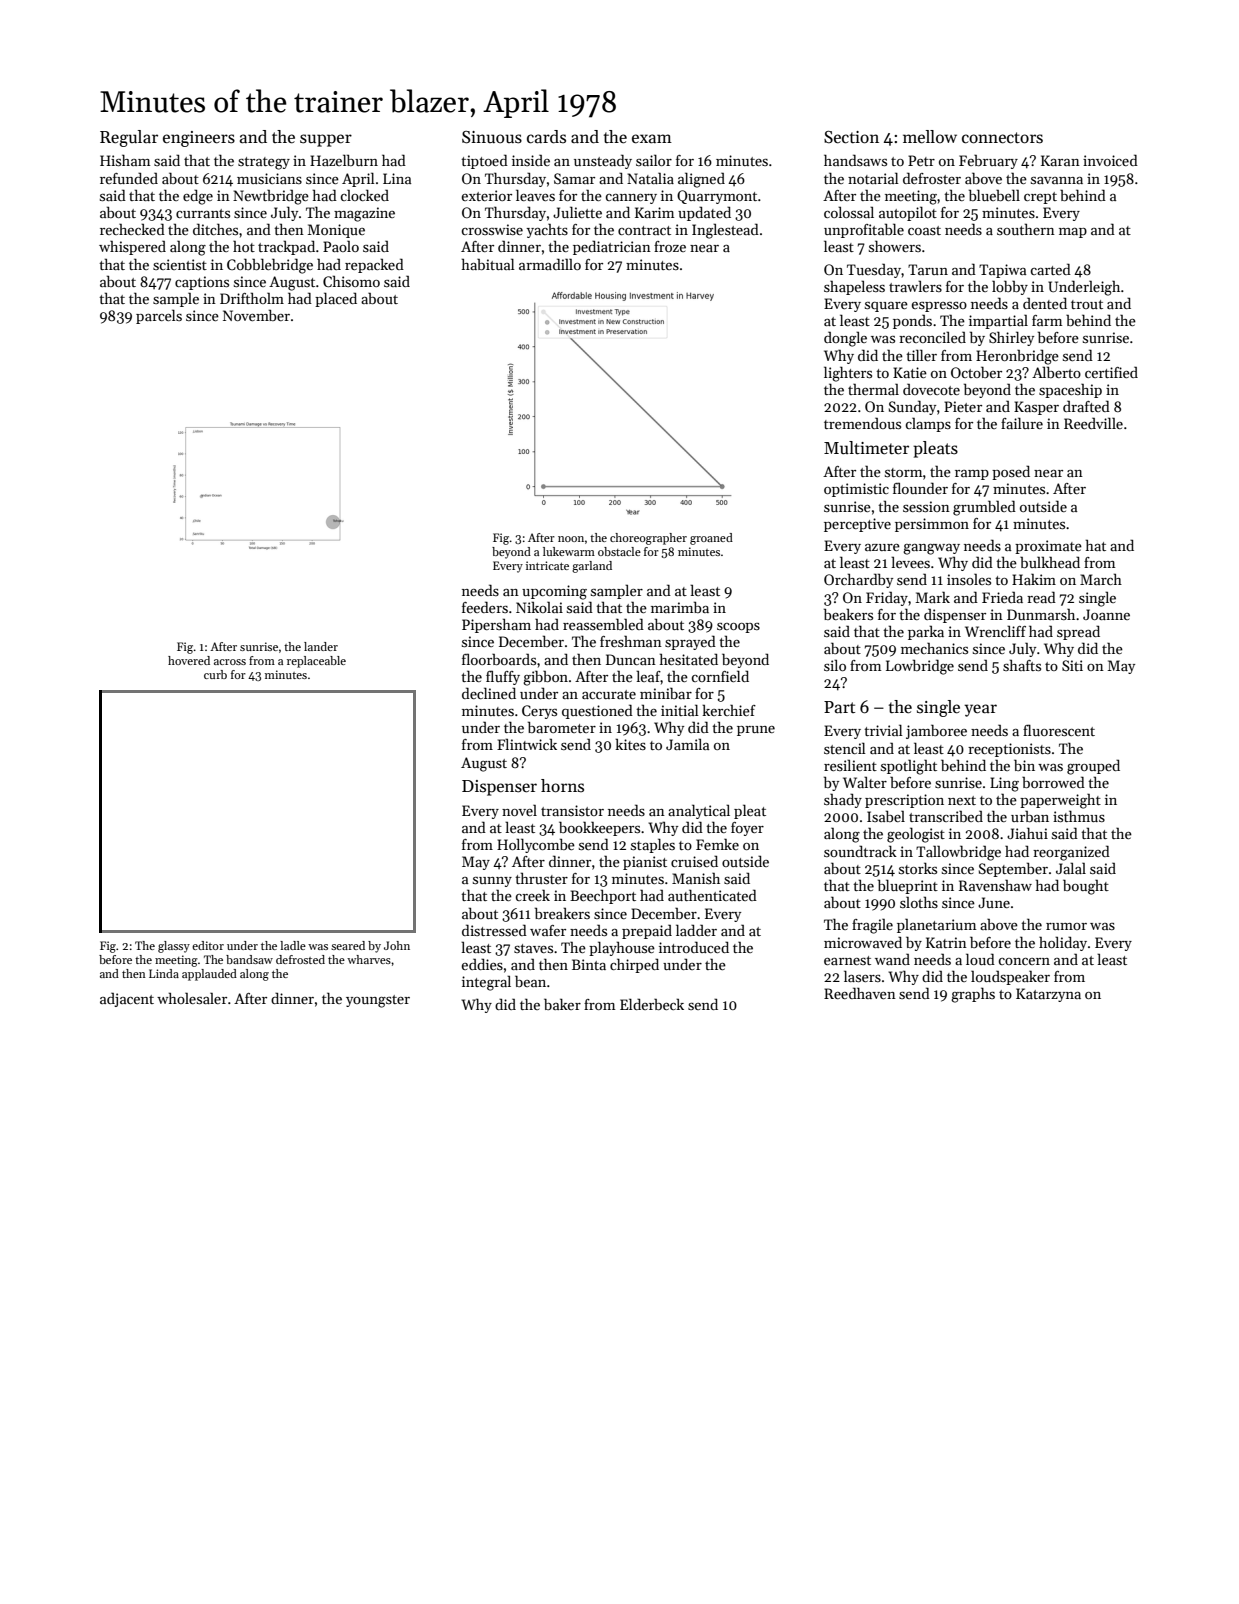 The image size is (1239, 1604). Describe the element at coordinates (860, 993) in the image. I see `Reedhaven` at that location.
